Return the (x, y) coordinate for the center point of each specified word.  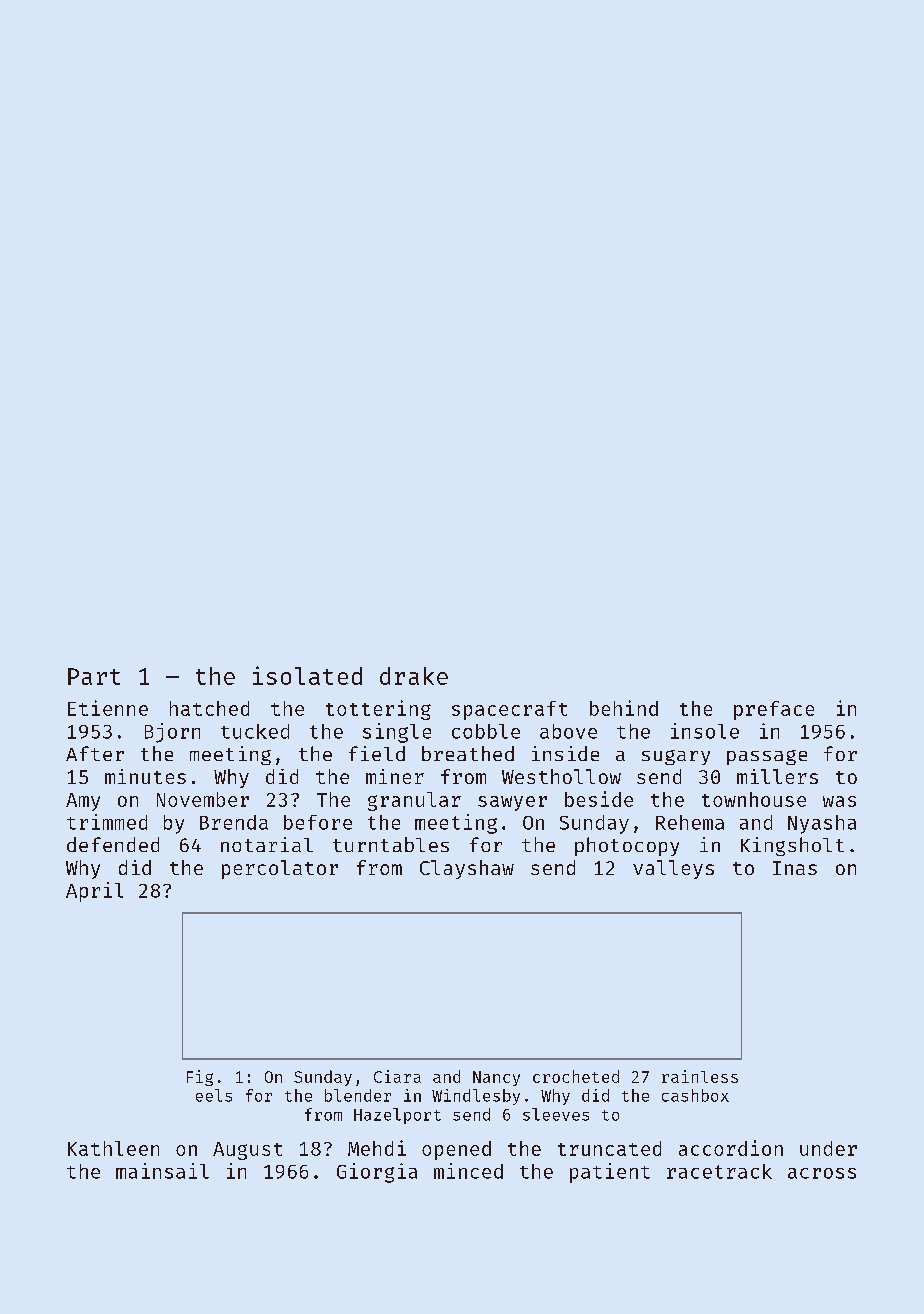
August (247, 1151)
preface (774, 710)
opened (456, 1150)
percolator (280, 869)
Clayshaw (467, 869)
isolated (307, 675)
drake (414, 676)
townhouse (754, 799)
